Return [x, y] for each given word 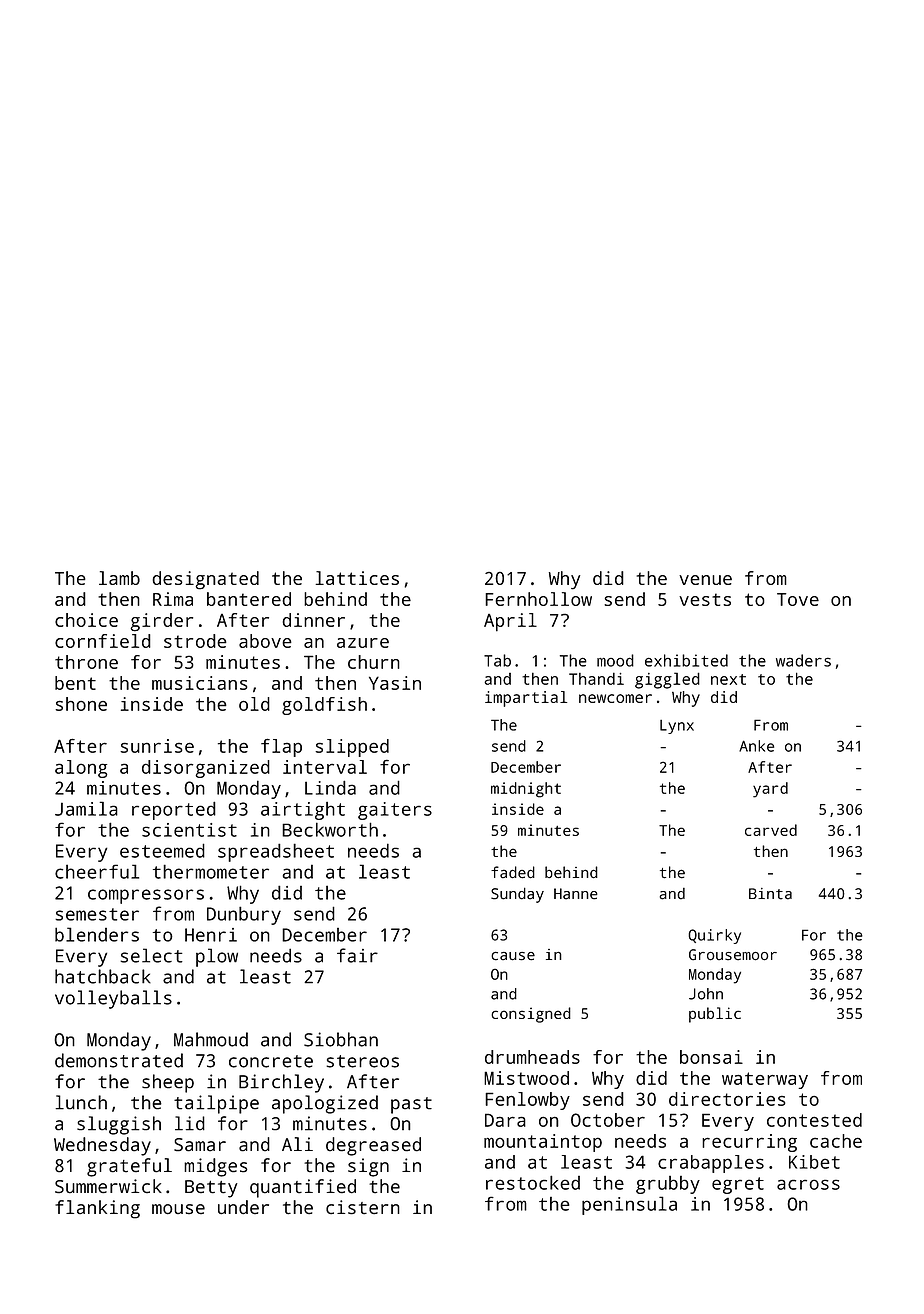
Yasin [395, 683]
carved [771, 830]
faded [513, 872]
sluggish [119, 1125]
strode [195, 641]
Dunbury [244, 915]
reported [174, 810]
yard [770, 790]
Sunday [517, 895]
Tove [798, 599]
